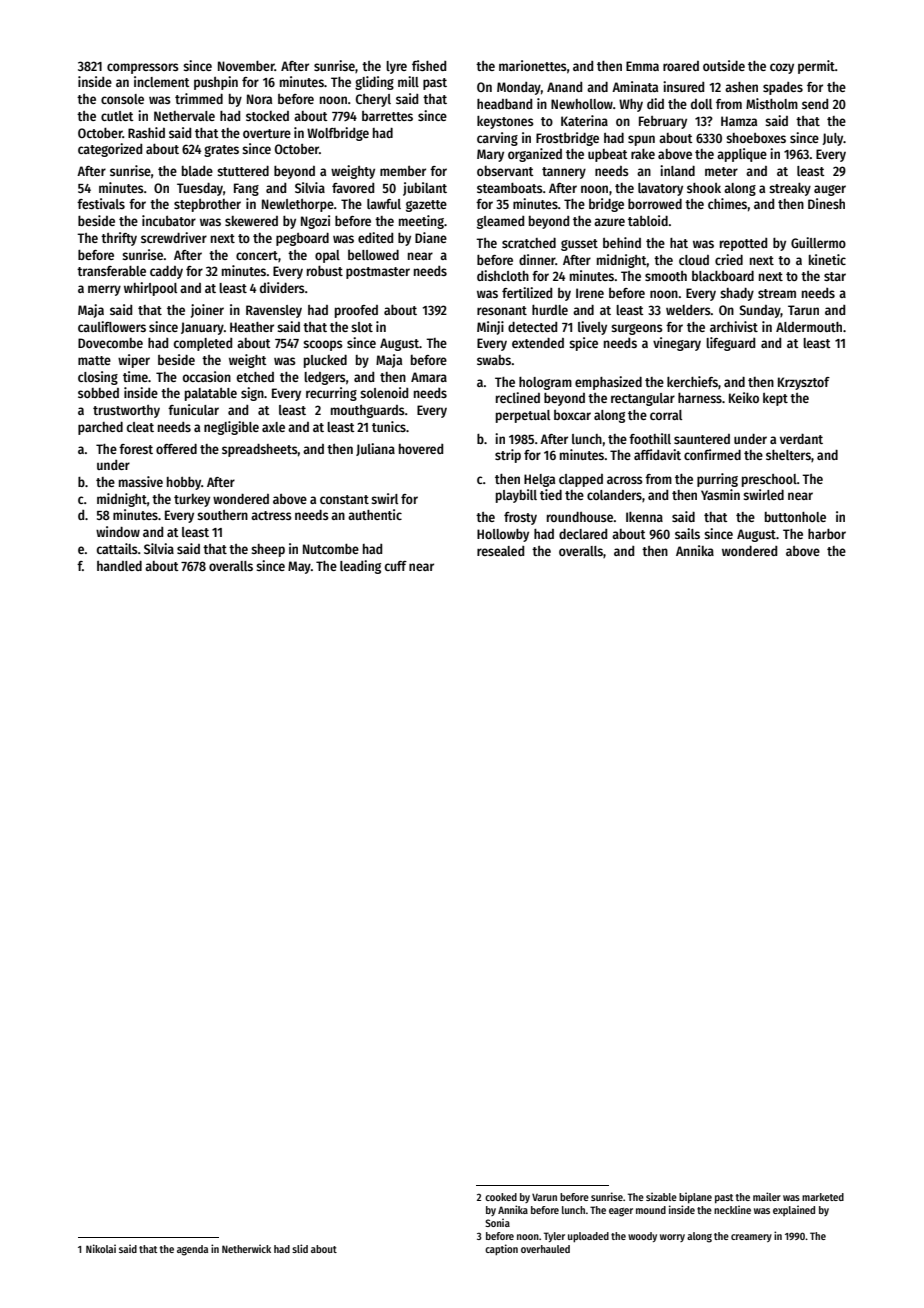  Describe the element at coordinates (360, 567) in the document. I see `leading` at that location.
